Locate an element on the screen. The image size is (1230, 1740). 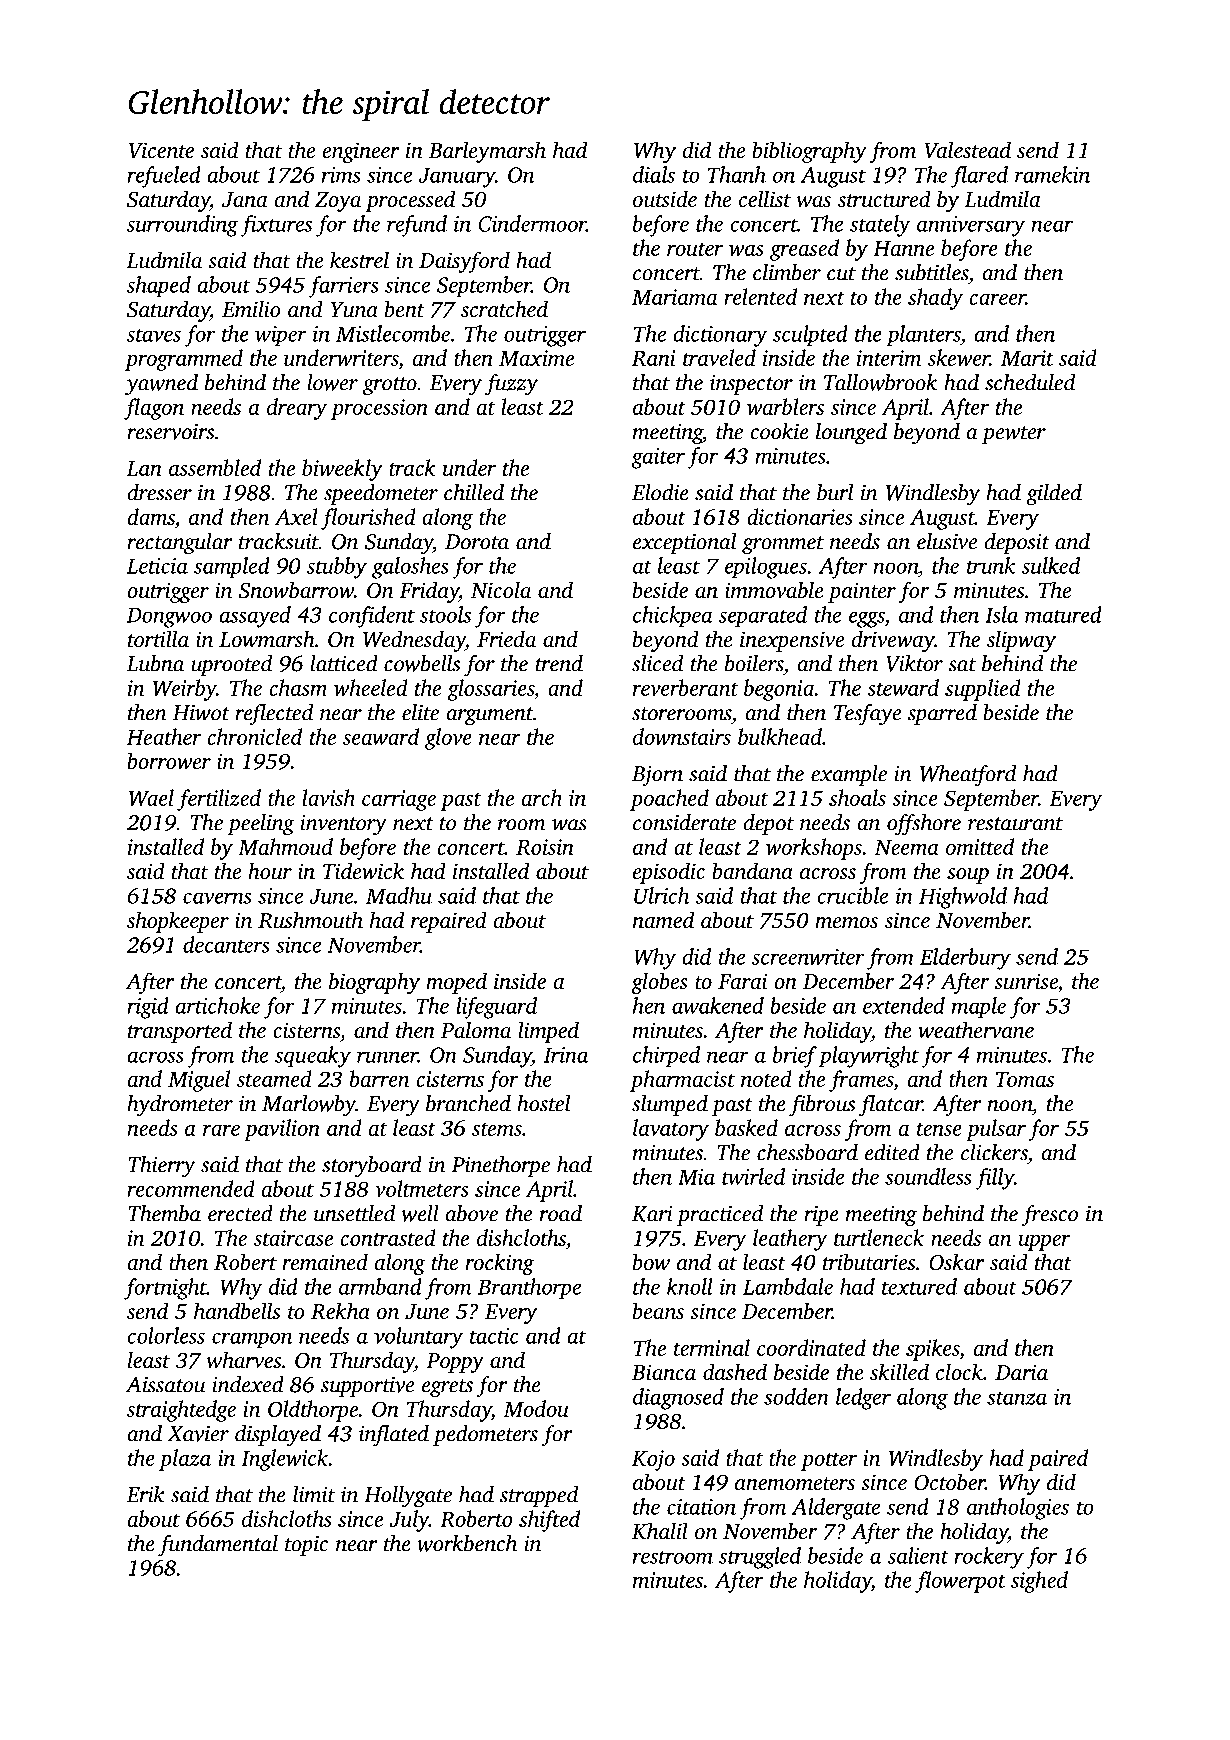
limit is located at coordinates (314, 1494).
